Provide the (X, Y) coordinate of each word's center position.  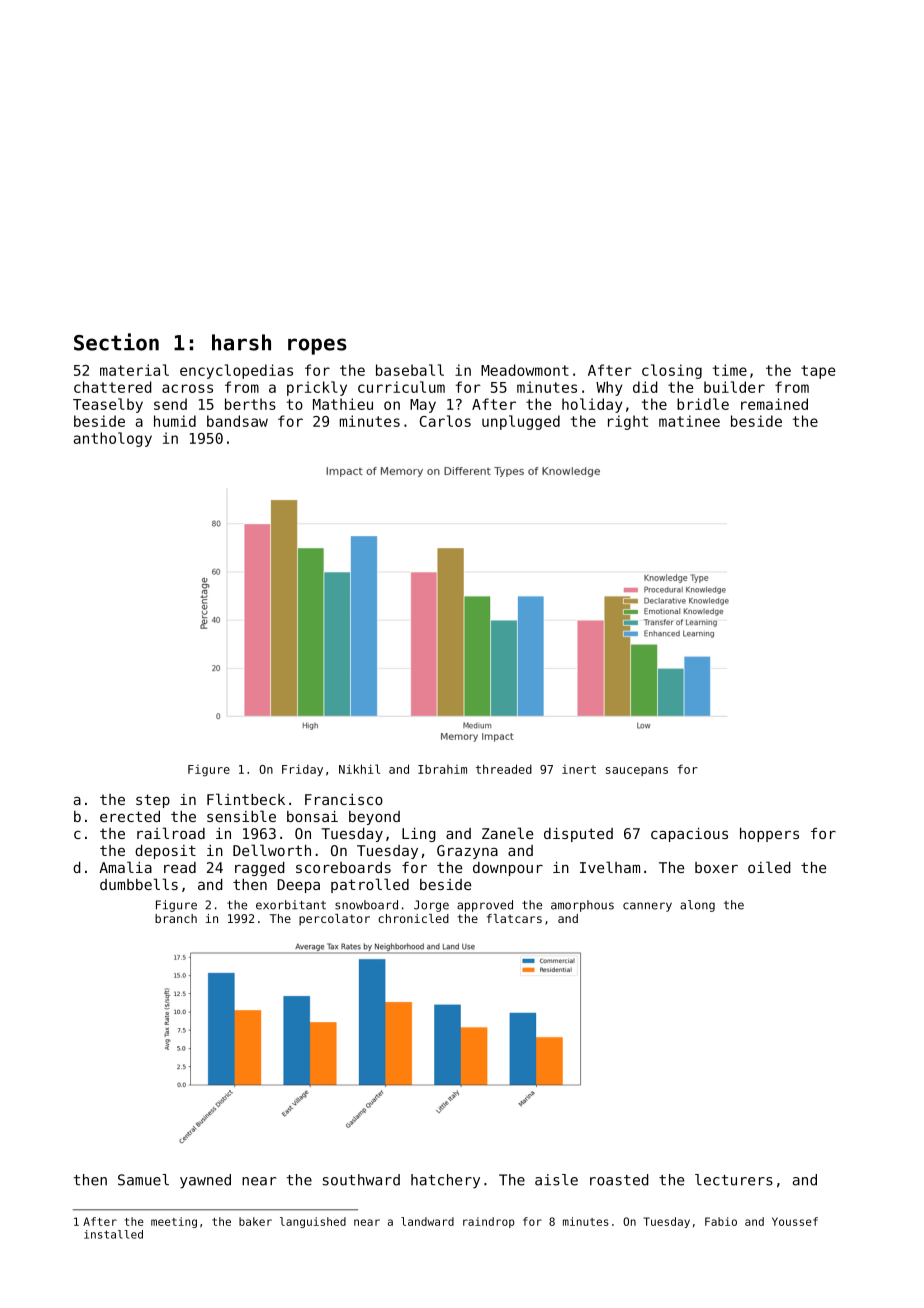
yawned (205, 1181)
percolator (334, 920)
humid (175, 421)
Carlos (445, 421)
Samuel (143, 1180)
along (697, 906)
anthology (112, 439)
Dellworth (272, 850)
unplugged (521, 422)
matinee (689, 421)
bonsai (312, 816)
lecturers (734, 1180)
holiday (592, 405)
